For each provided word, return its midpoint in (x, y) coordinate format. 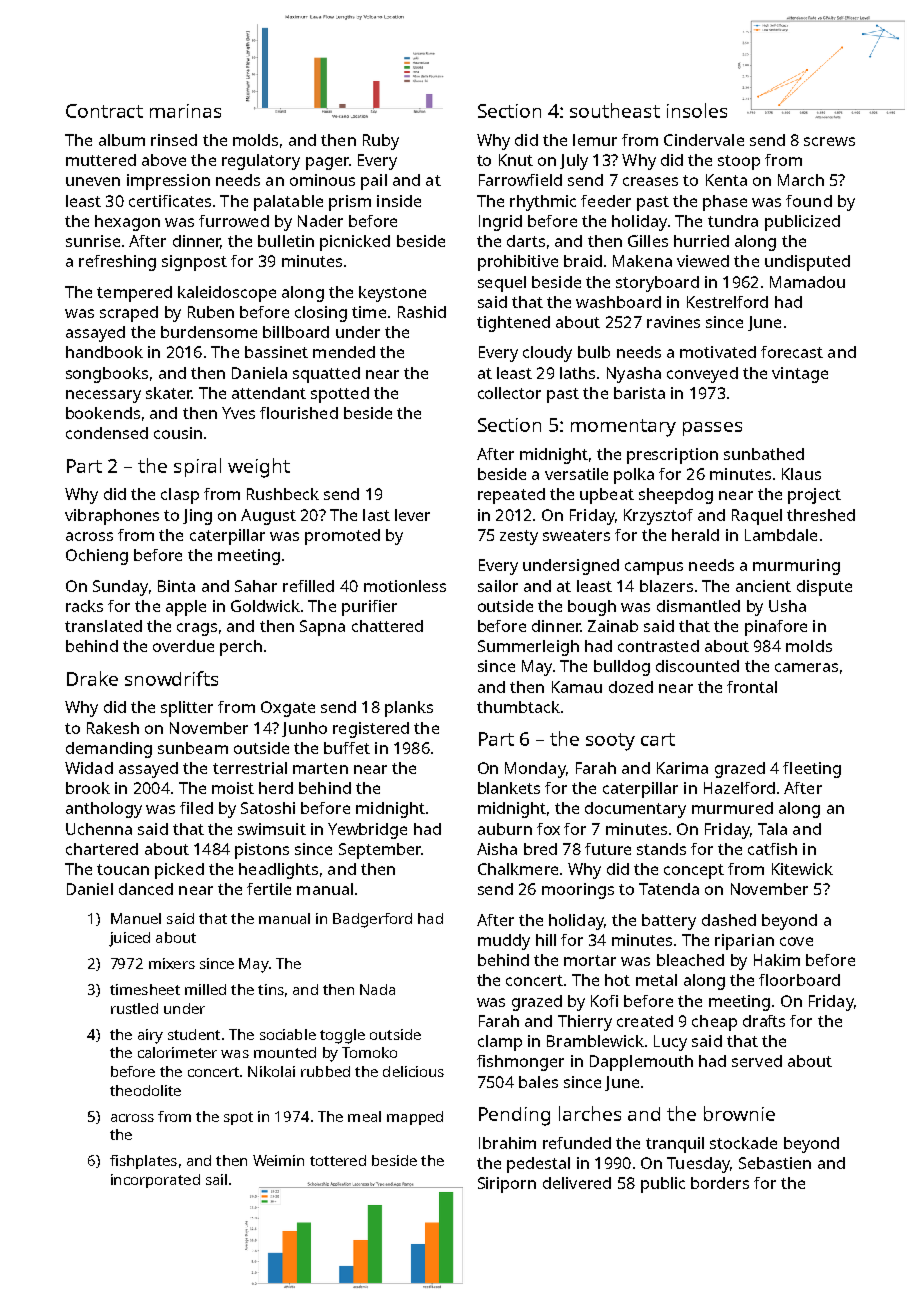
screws (829, 141)
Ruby (381, 142)
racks (84, 606)
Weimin (278, 1160)
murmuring (796, 567)
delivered (577, 1183)
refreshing (117, 263)
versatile (576, 474)
